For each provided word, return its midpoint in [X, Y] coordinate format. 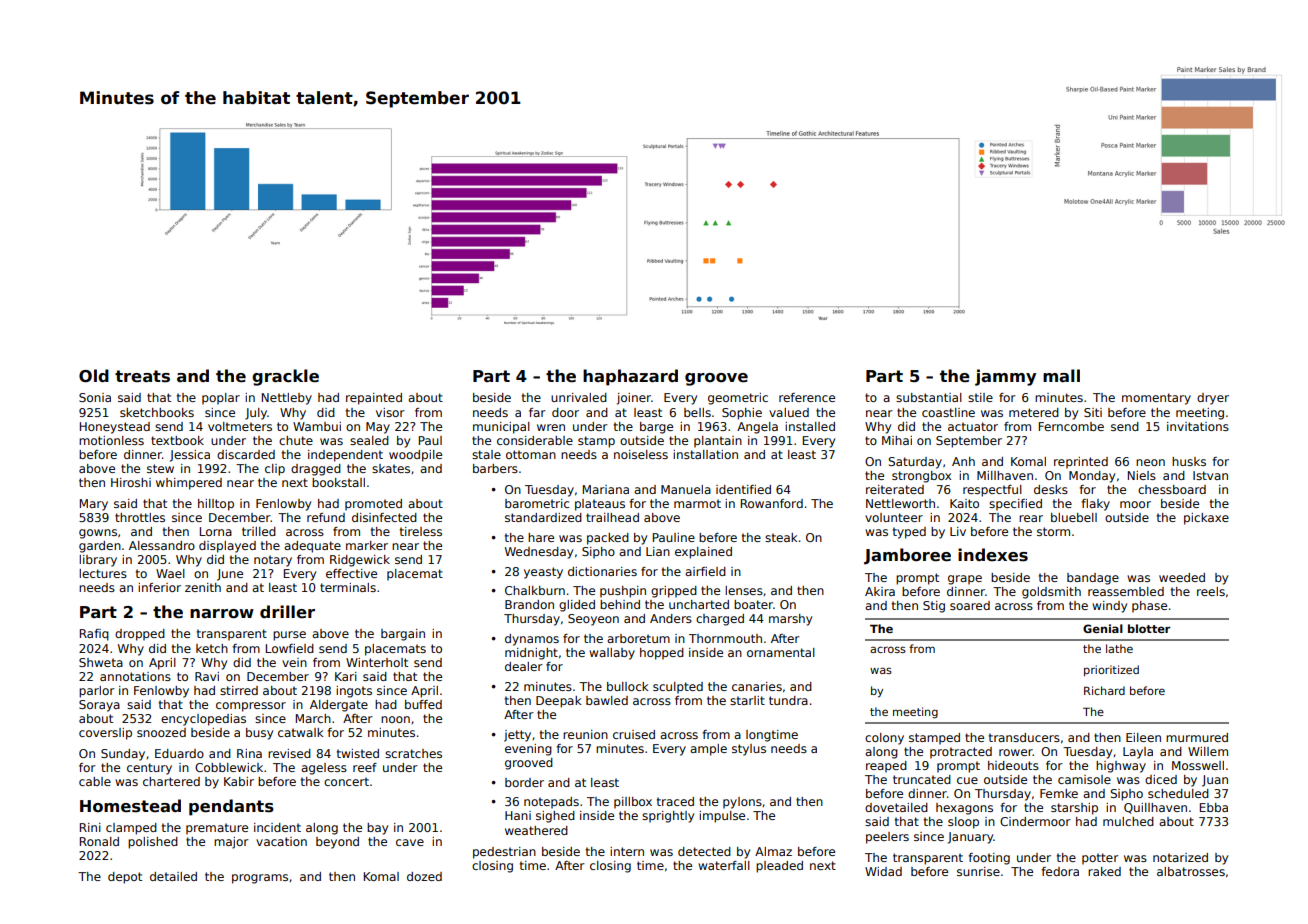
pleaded [779, 867]
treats [142, 376]
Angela [757, 428]
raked [1104, 871]
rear [1031, 518]
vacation [281, 841]
